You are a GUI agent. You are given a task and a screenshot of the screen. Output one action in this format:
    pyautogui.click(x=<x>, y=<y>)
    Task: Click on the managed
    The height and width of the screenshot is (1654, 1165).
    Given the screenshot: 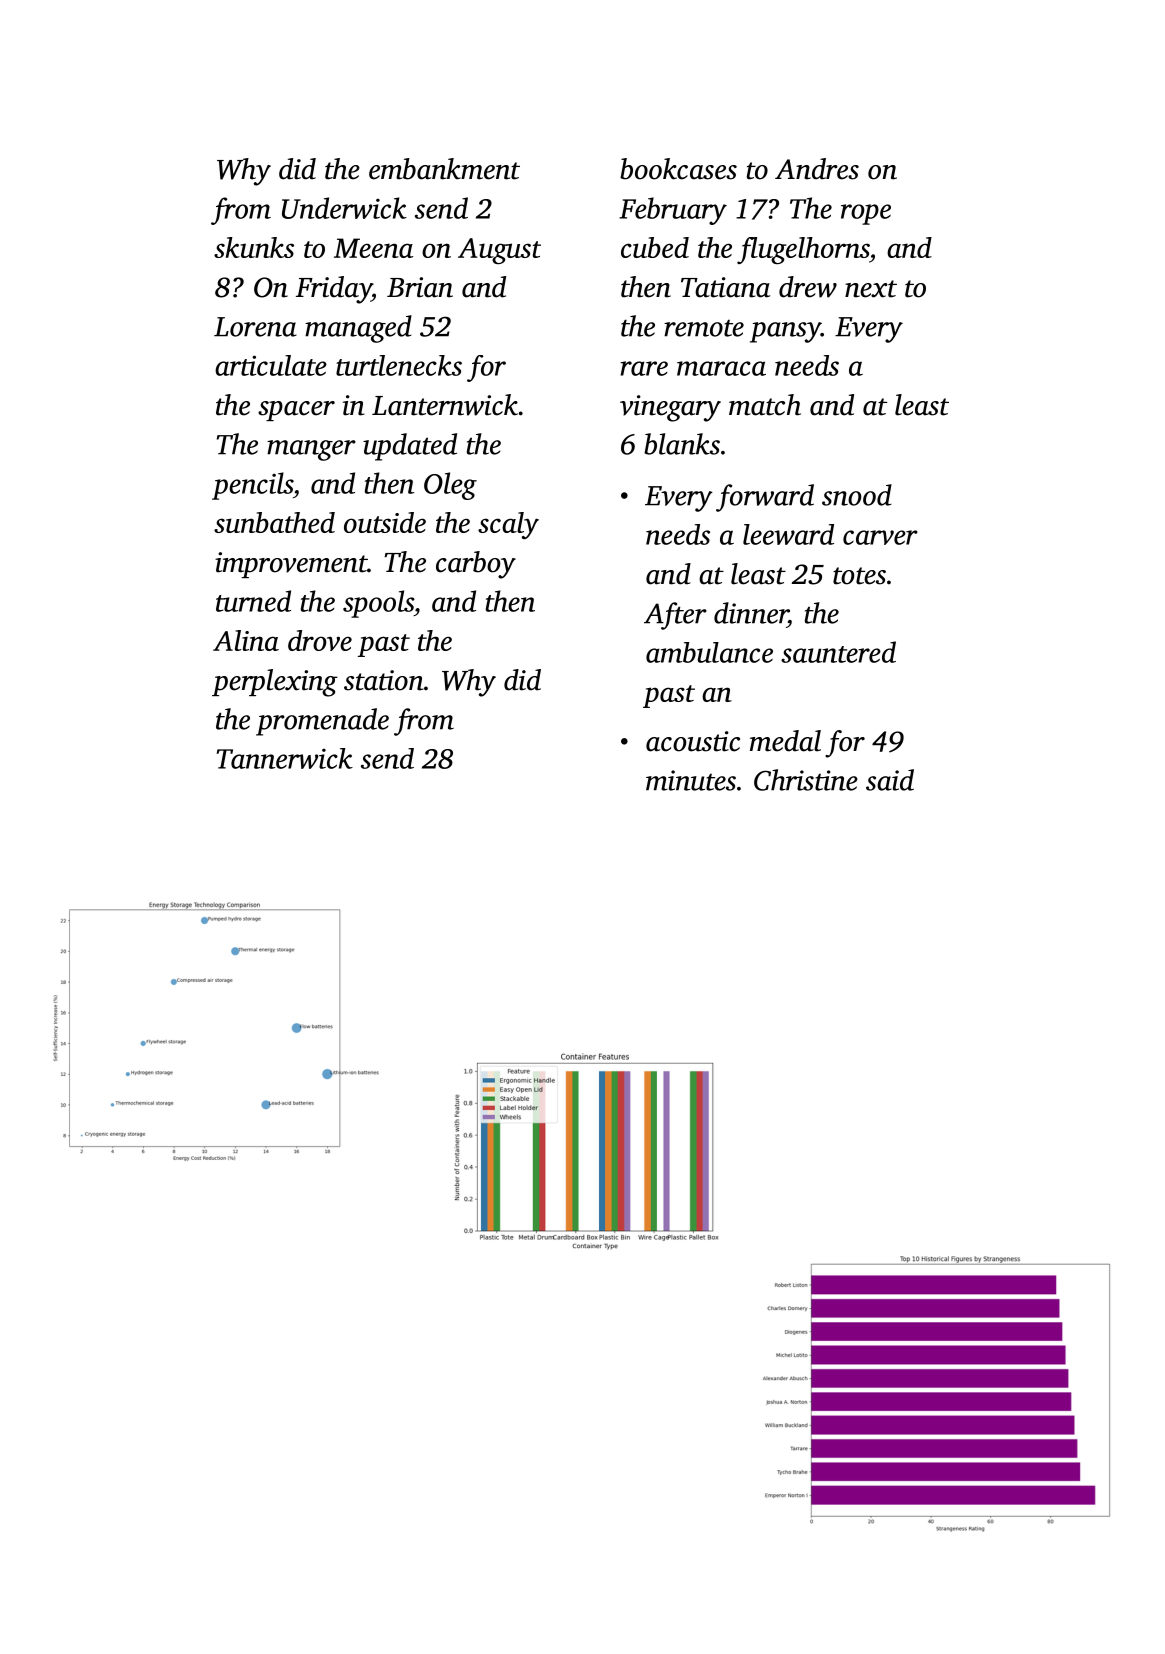 What is the action you would take?
    pyautogui.click(x=358, y=329)
